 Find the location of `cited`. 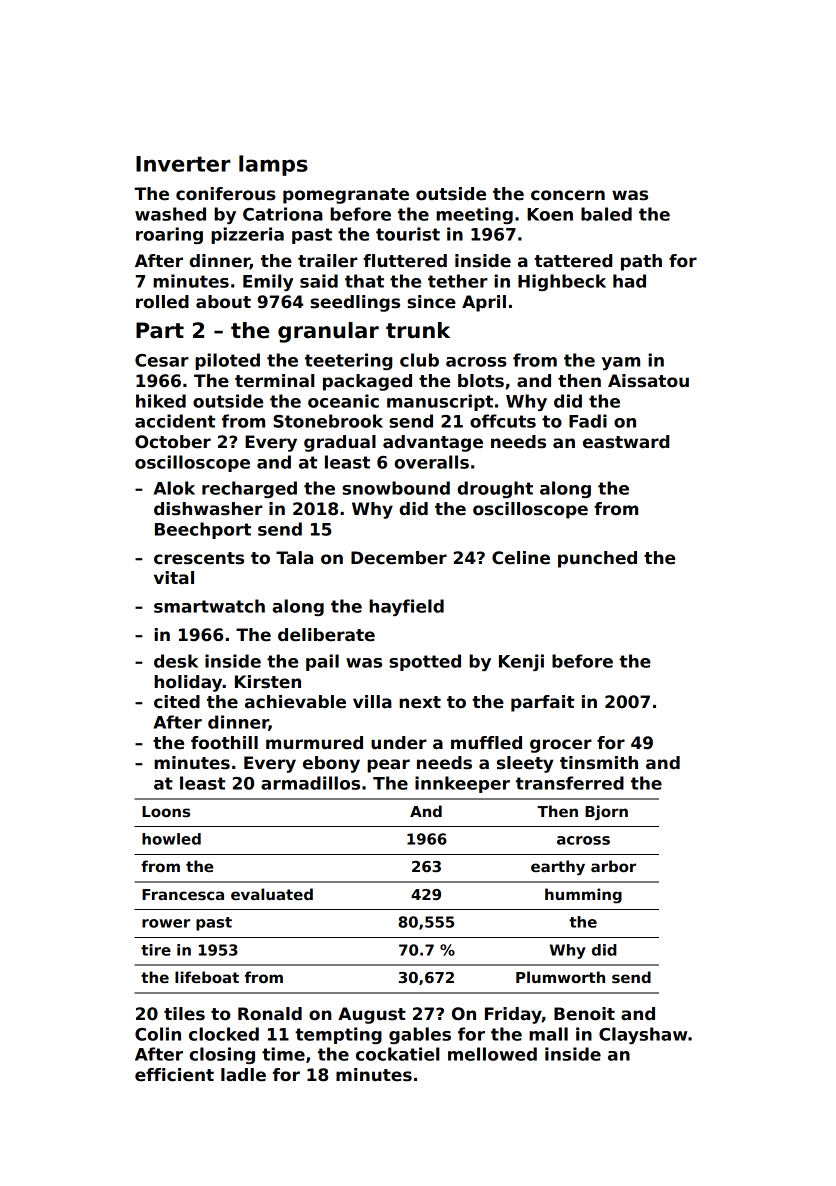

cited is located at coordinates (177, 702).
